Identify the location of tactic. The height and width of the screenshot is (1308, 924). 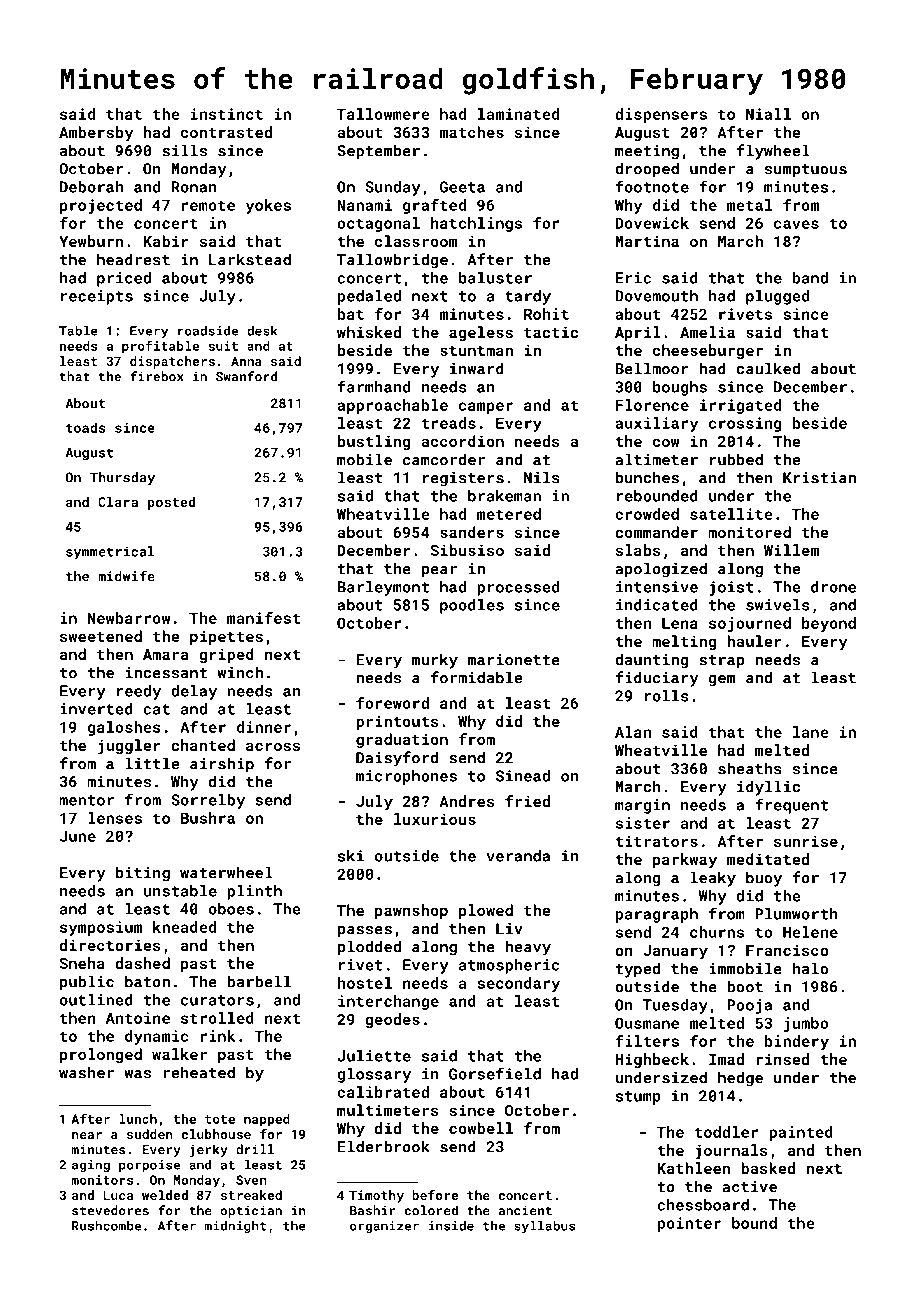
(551, 332).
